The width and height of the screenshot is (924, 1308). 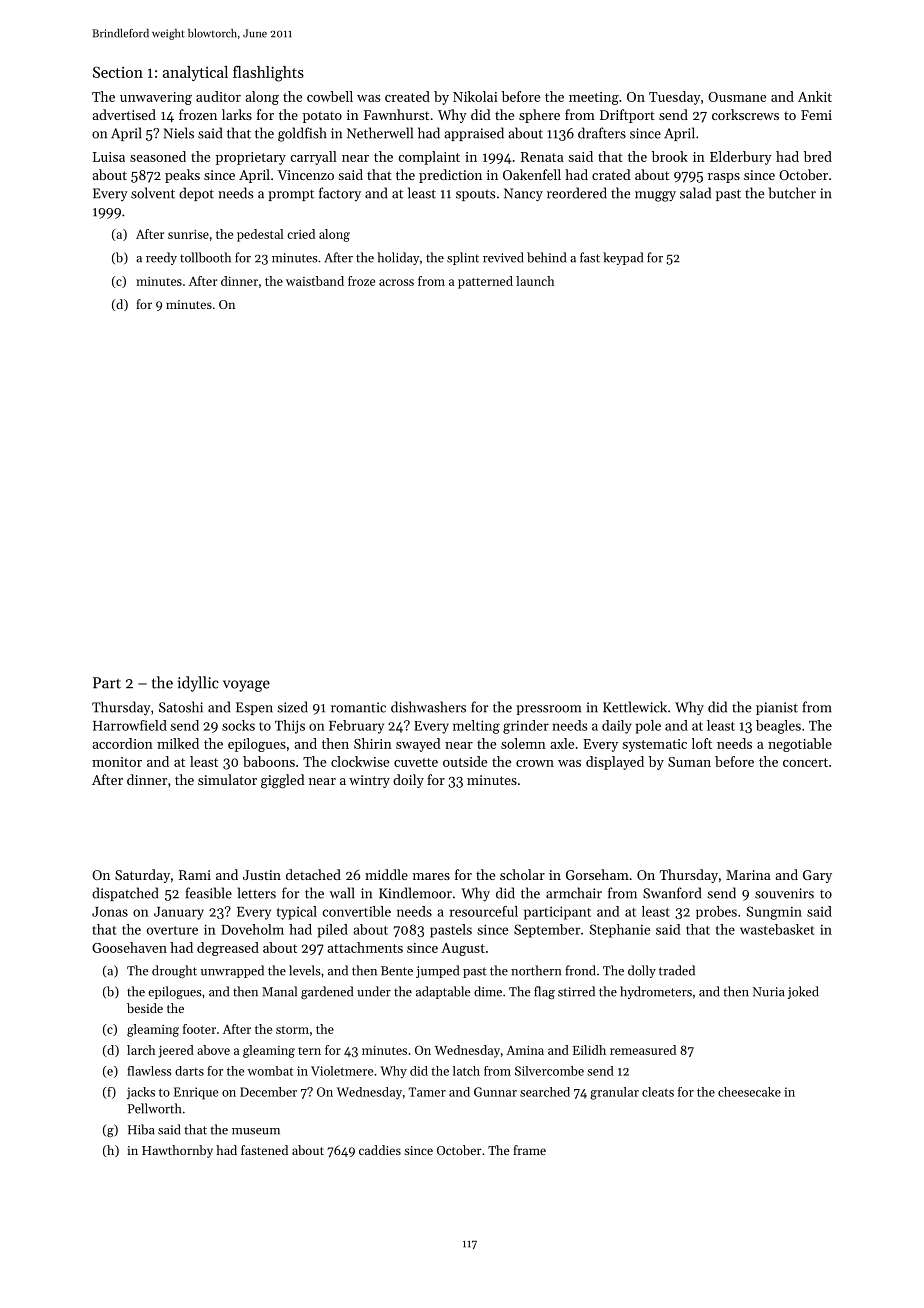 I want to click on negotiable, so click(x=800, y=745).
